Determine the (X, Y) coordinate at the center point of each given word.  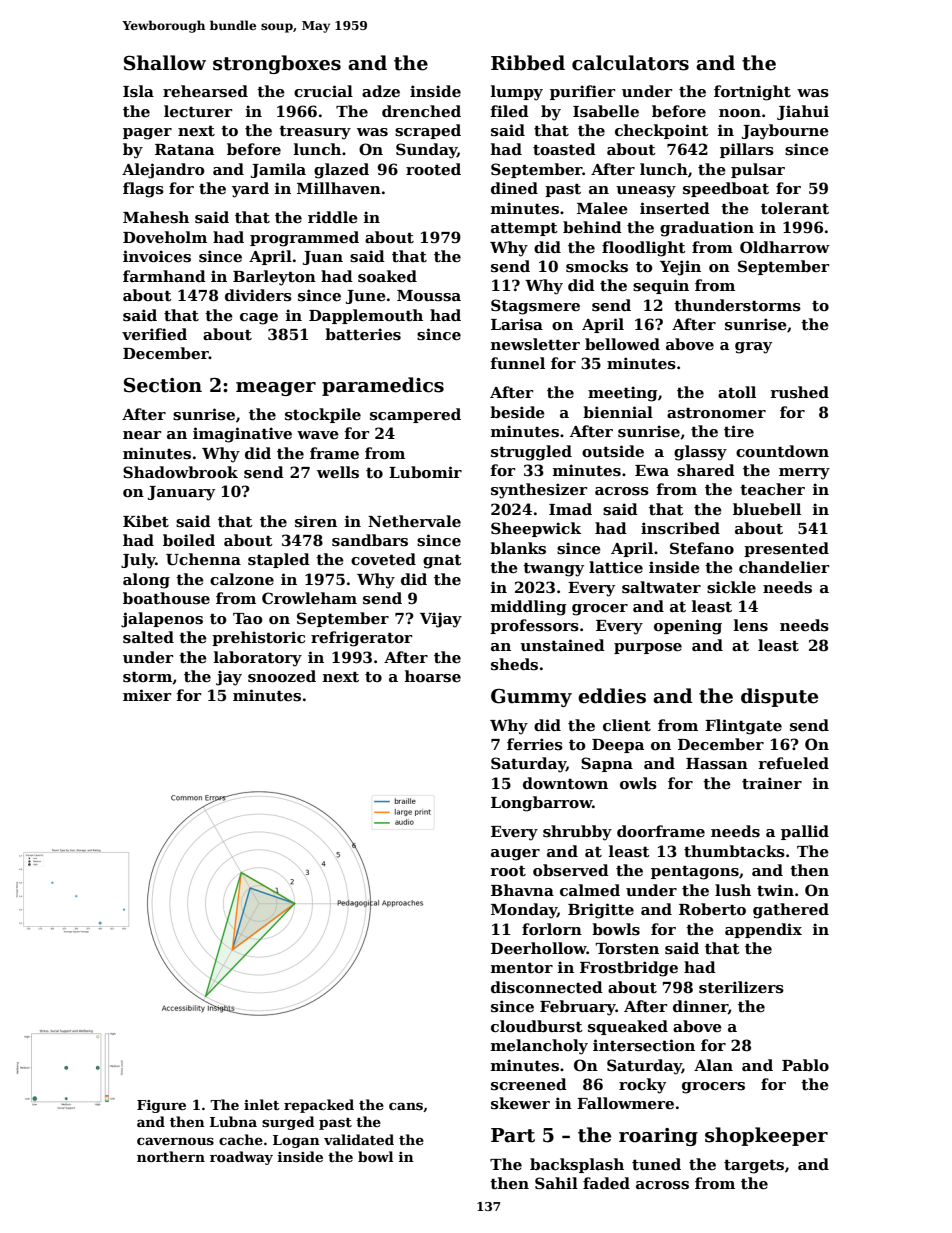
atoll (737, 392)
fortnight (752, 93)
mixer (147, 695)
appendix (763, 930)
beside (517, 412)
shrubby (577, 833)
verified (154, 334)
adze (381, 91)
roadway (241, 1158)
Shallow (165, 63)
